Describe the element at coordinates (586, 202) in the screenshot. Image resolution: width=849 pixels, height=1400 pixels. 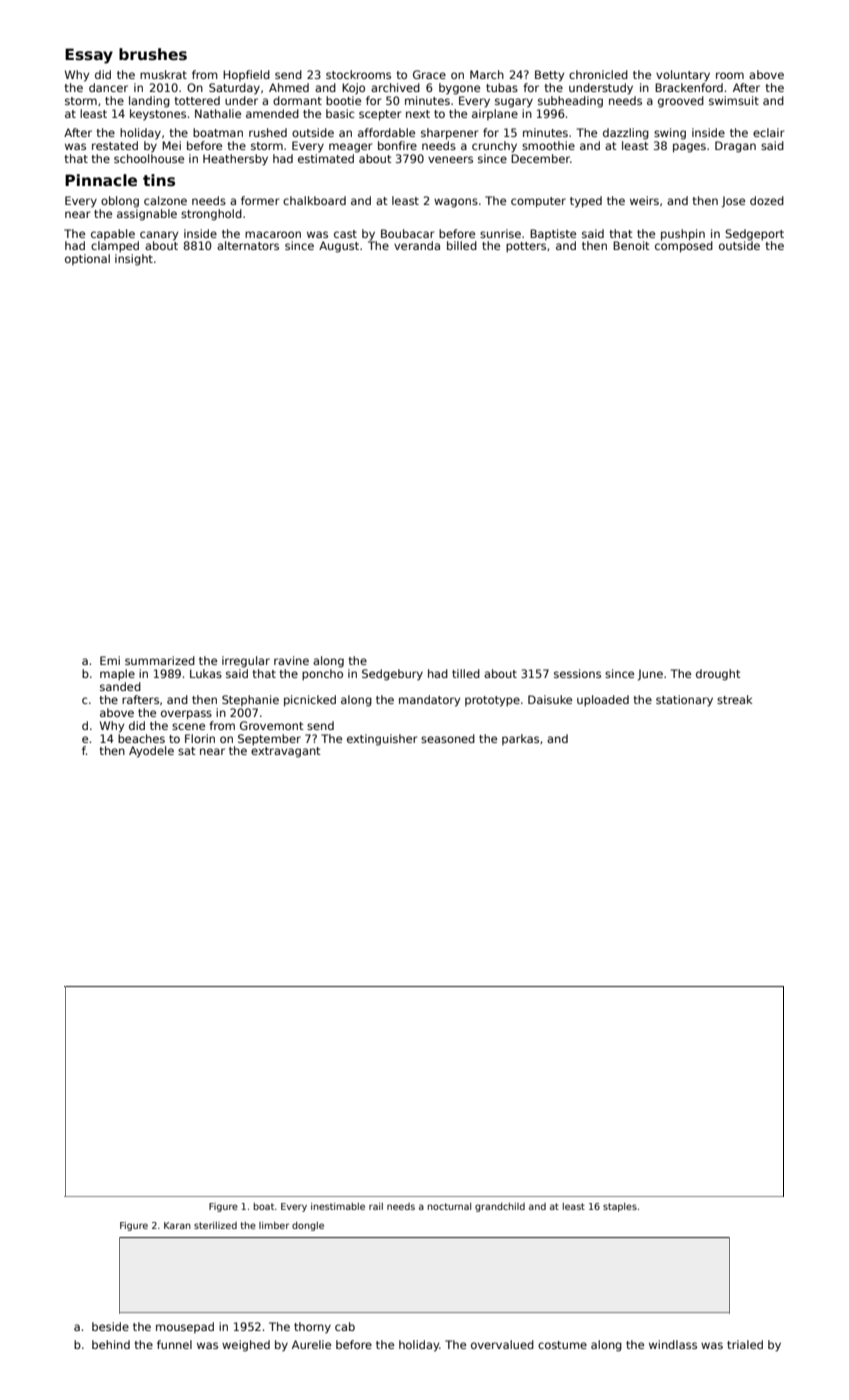
I see `typed` at that location.
